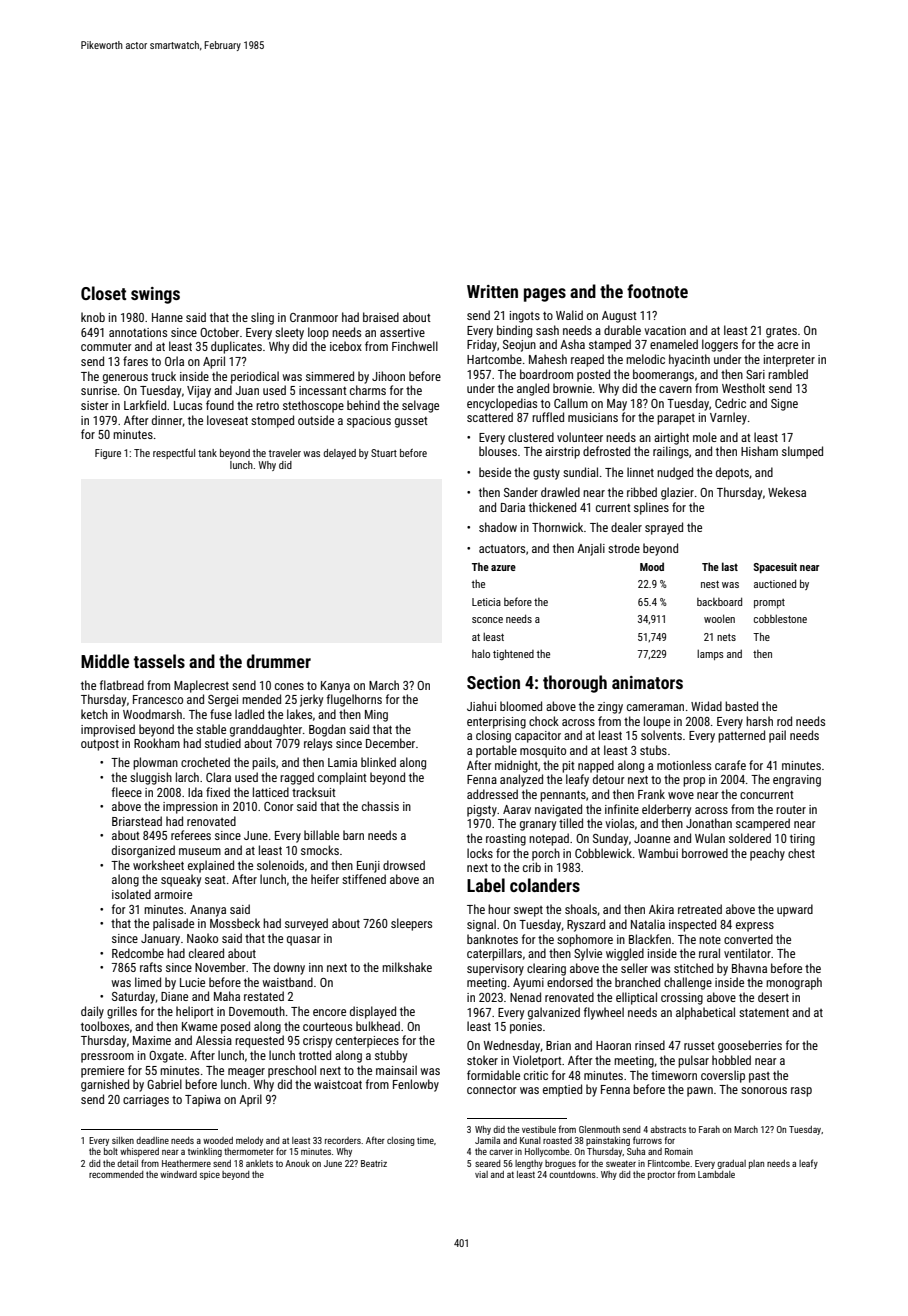 This screenshot has width=908, height=1316. I want to click on portable, so click(496, 751).
